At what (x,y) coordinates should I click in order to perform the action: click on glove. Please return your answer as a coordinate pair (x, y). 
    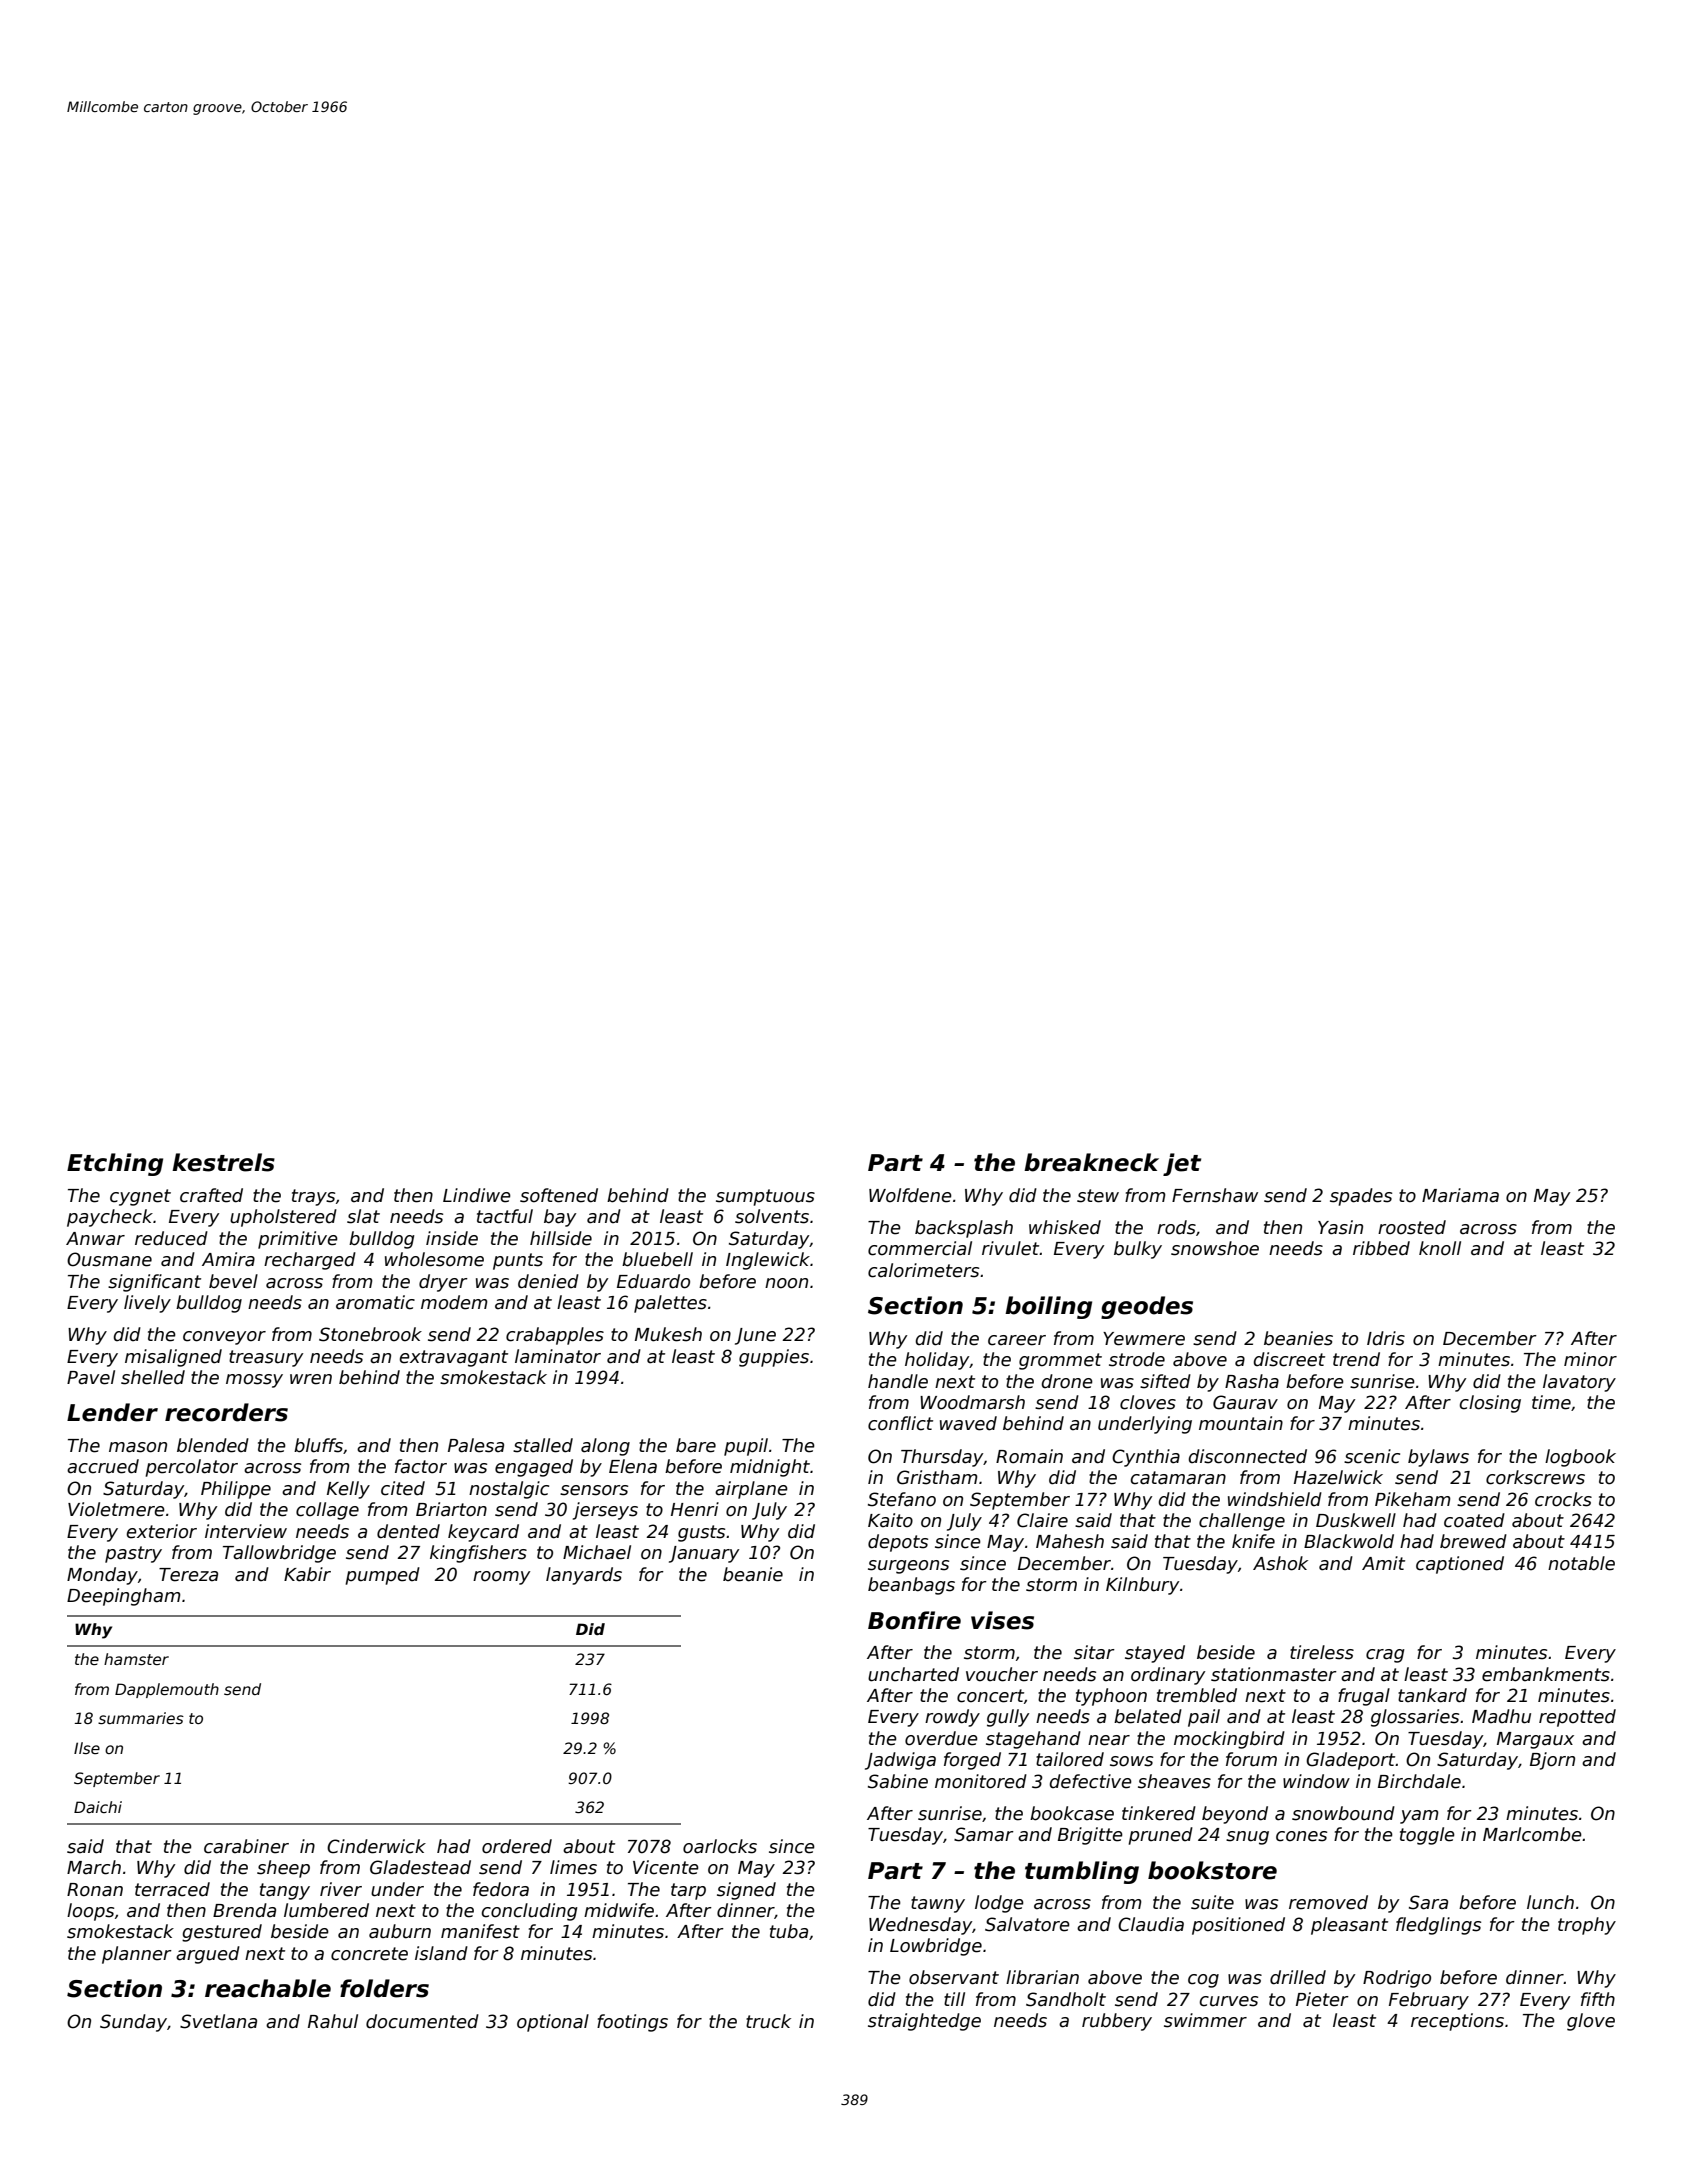
    Looking at the image, I should click on (1591, 2022).
